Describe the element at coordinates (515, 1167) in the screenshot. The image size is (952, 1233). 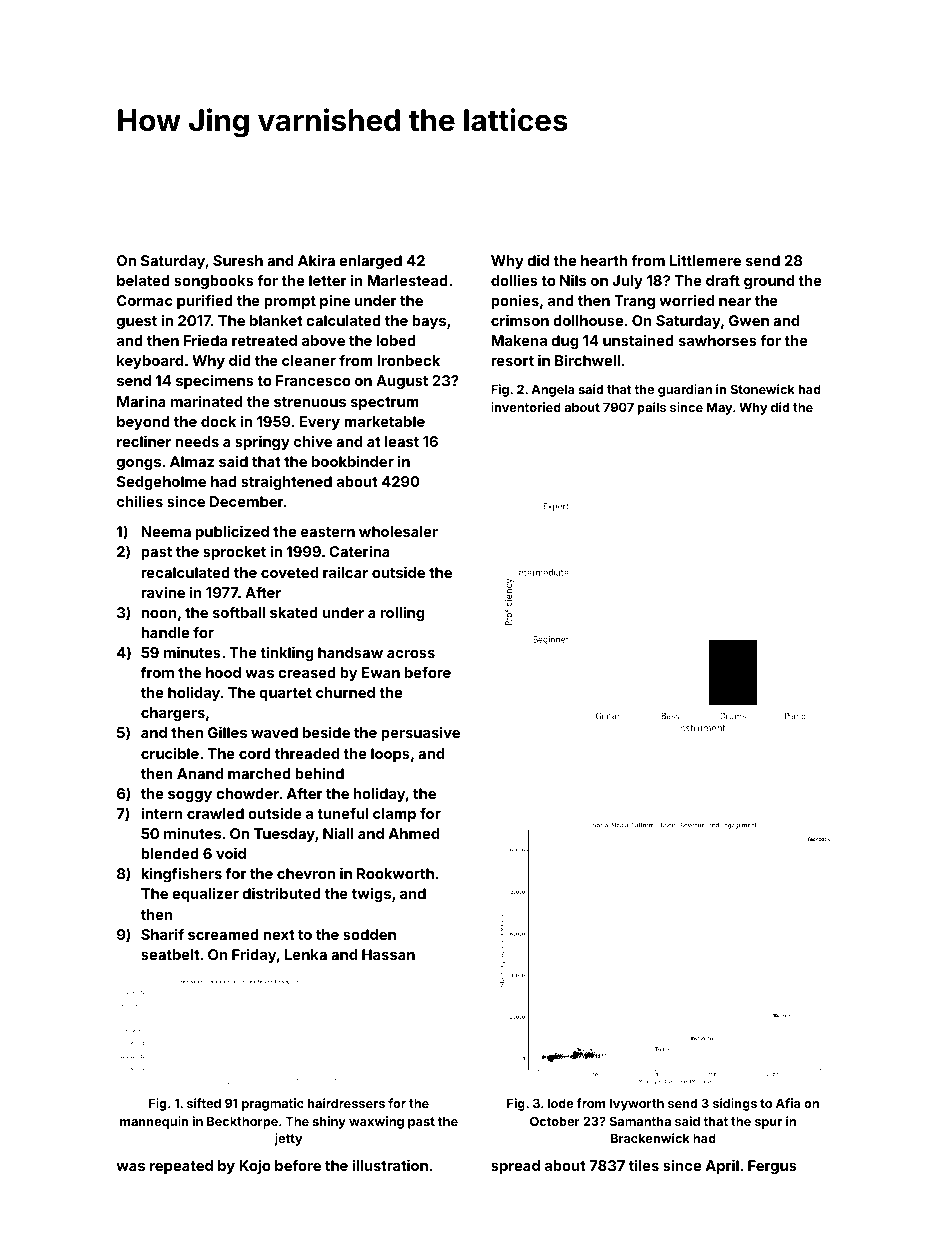
I see `spread` at that location.
